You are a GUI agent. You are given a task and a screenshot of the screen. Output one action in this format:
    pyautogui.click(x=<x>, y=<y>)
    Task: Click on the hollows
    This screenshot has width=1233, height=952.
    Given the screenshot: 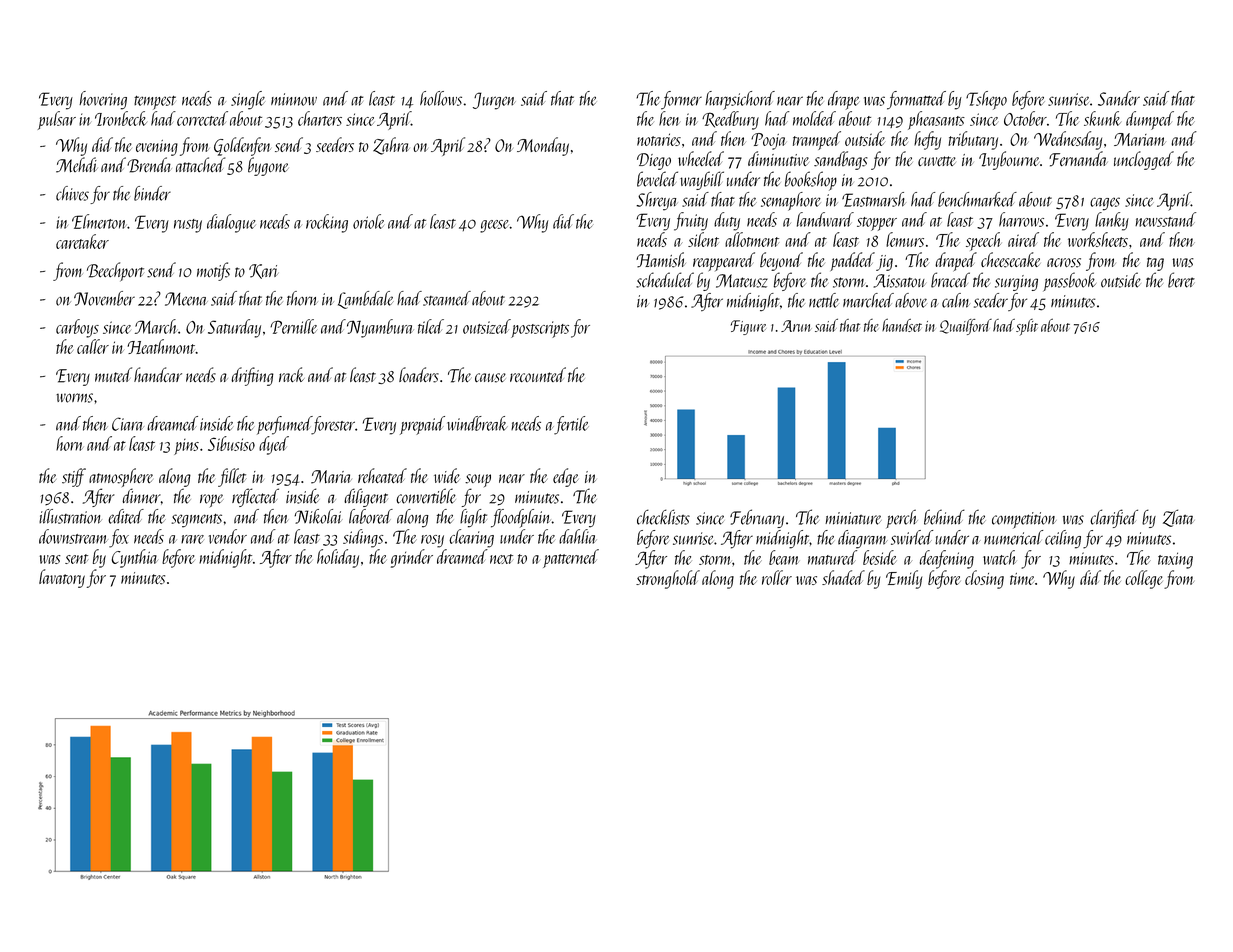 What is the action you would take?
    pyautogui.click(x=441, y=98)
